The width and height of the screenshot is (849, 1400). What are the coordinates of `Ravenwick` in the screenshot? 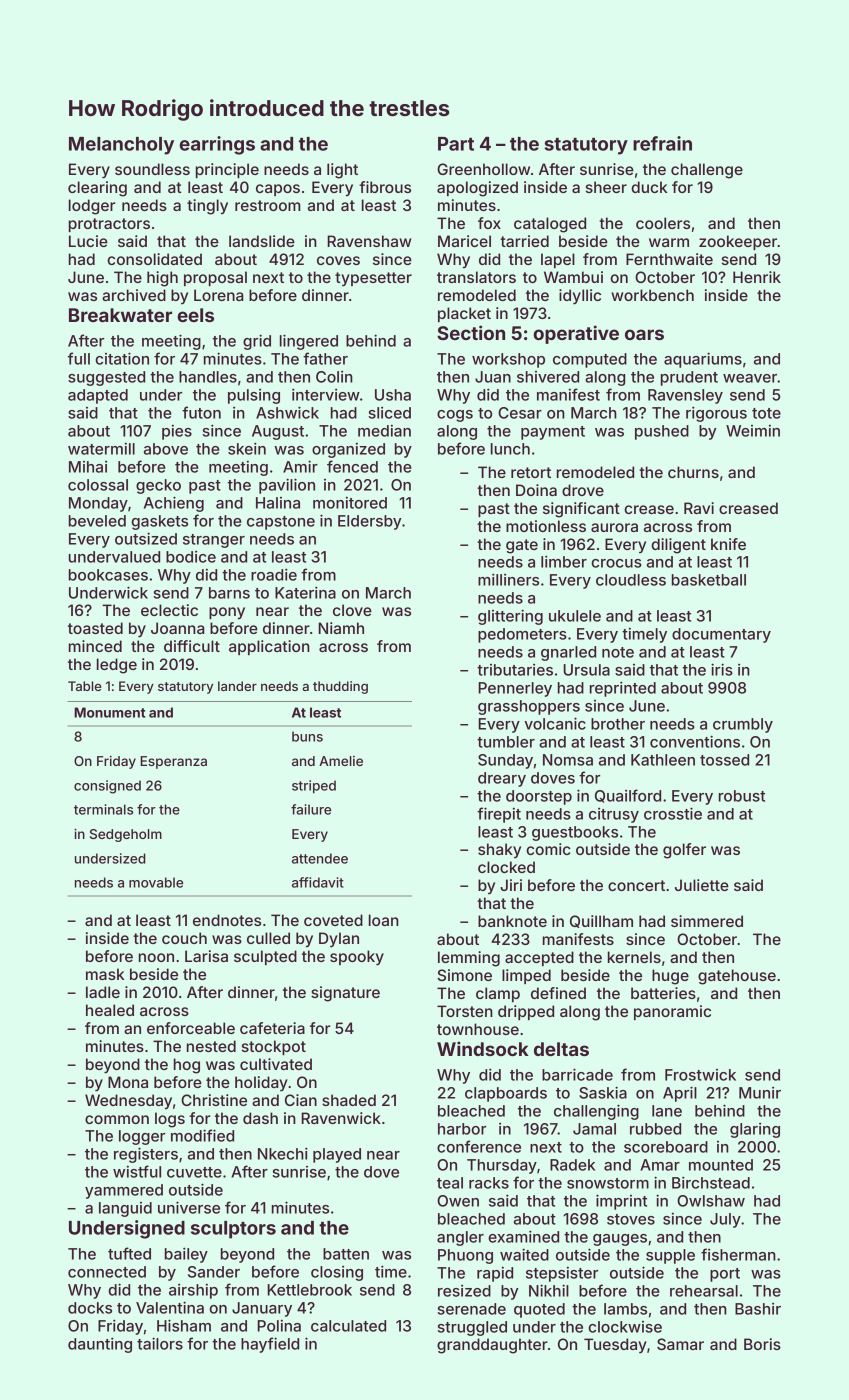 It's located at (341, 1118).
